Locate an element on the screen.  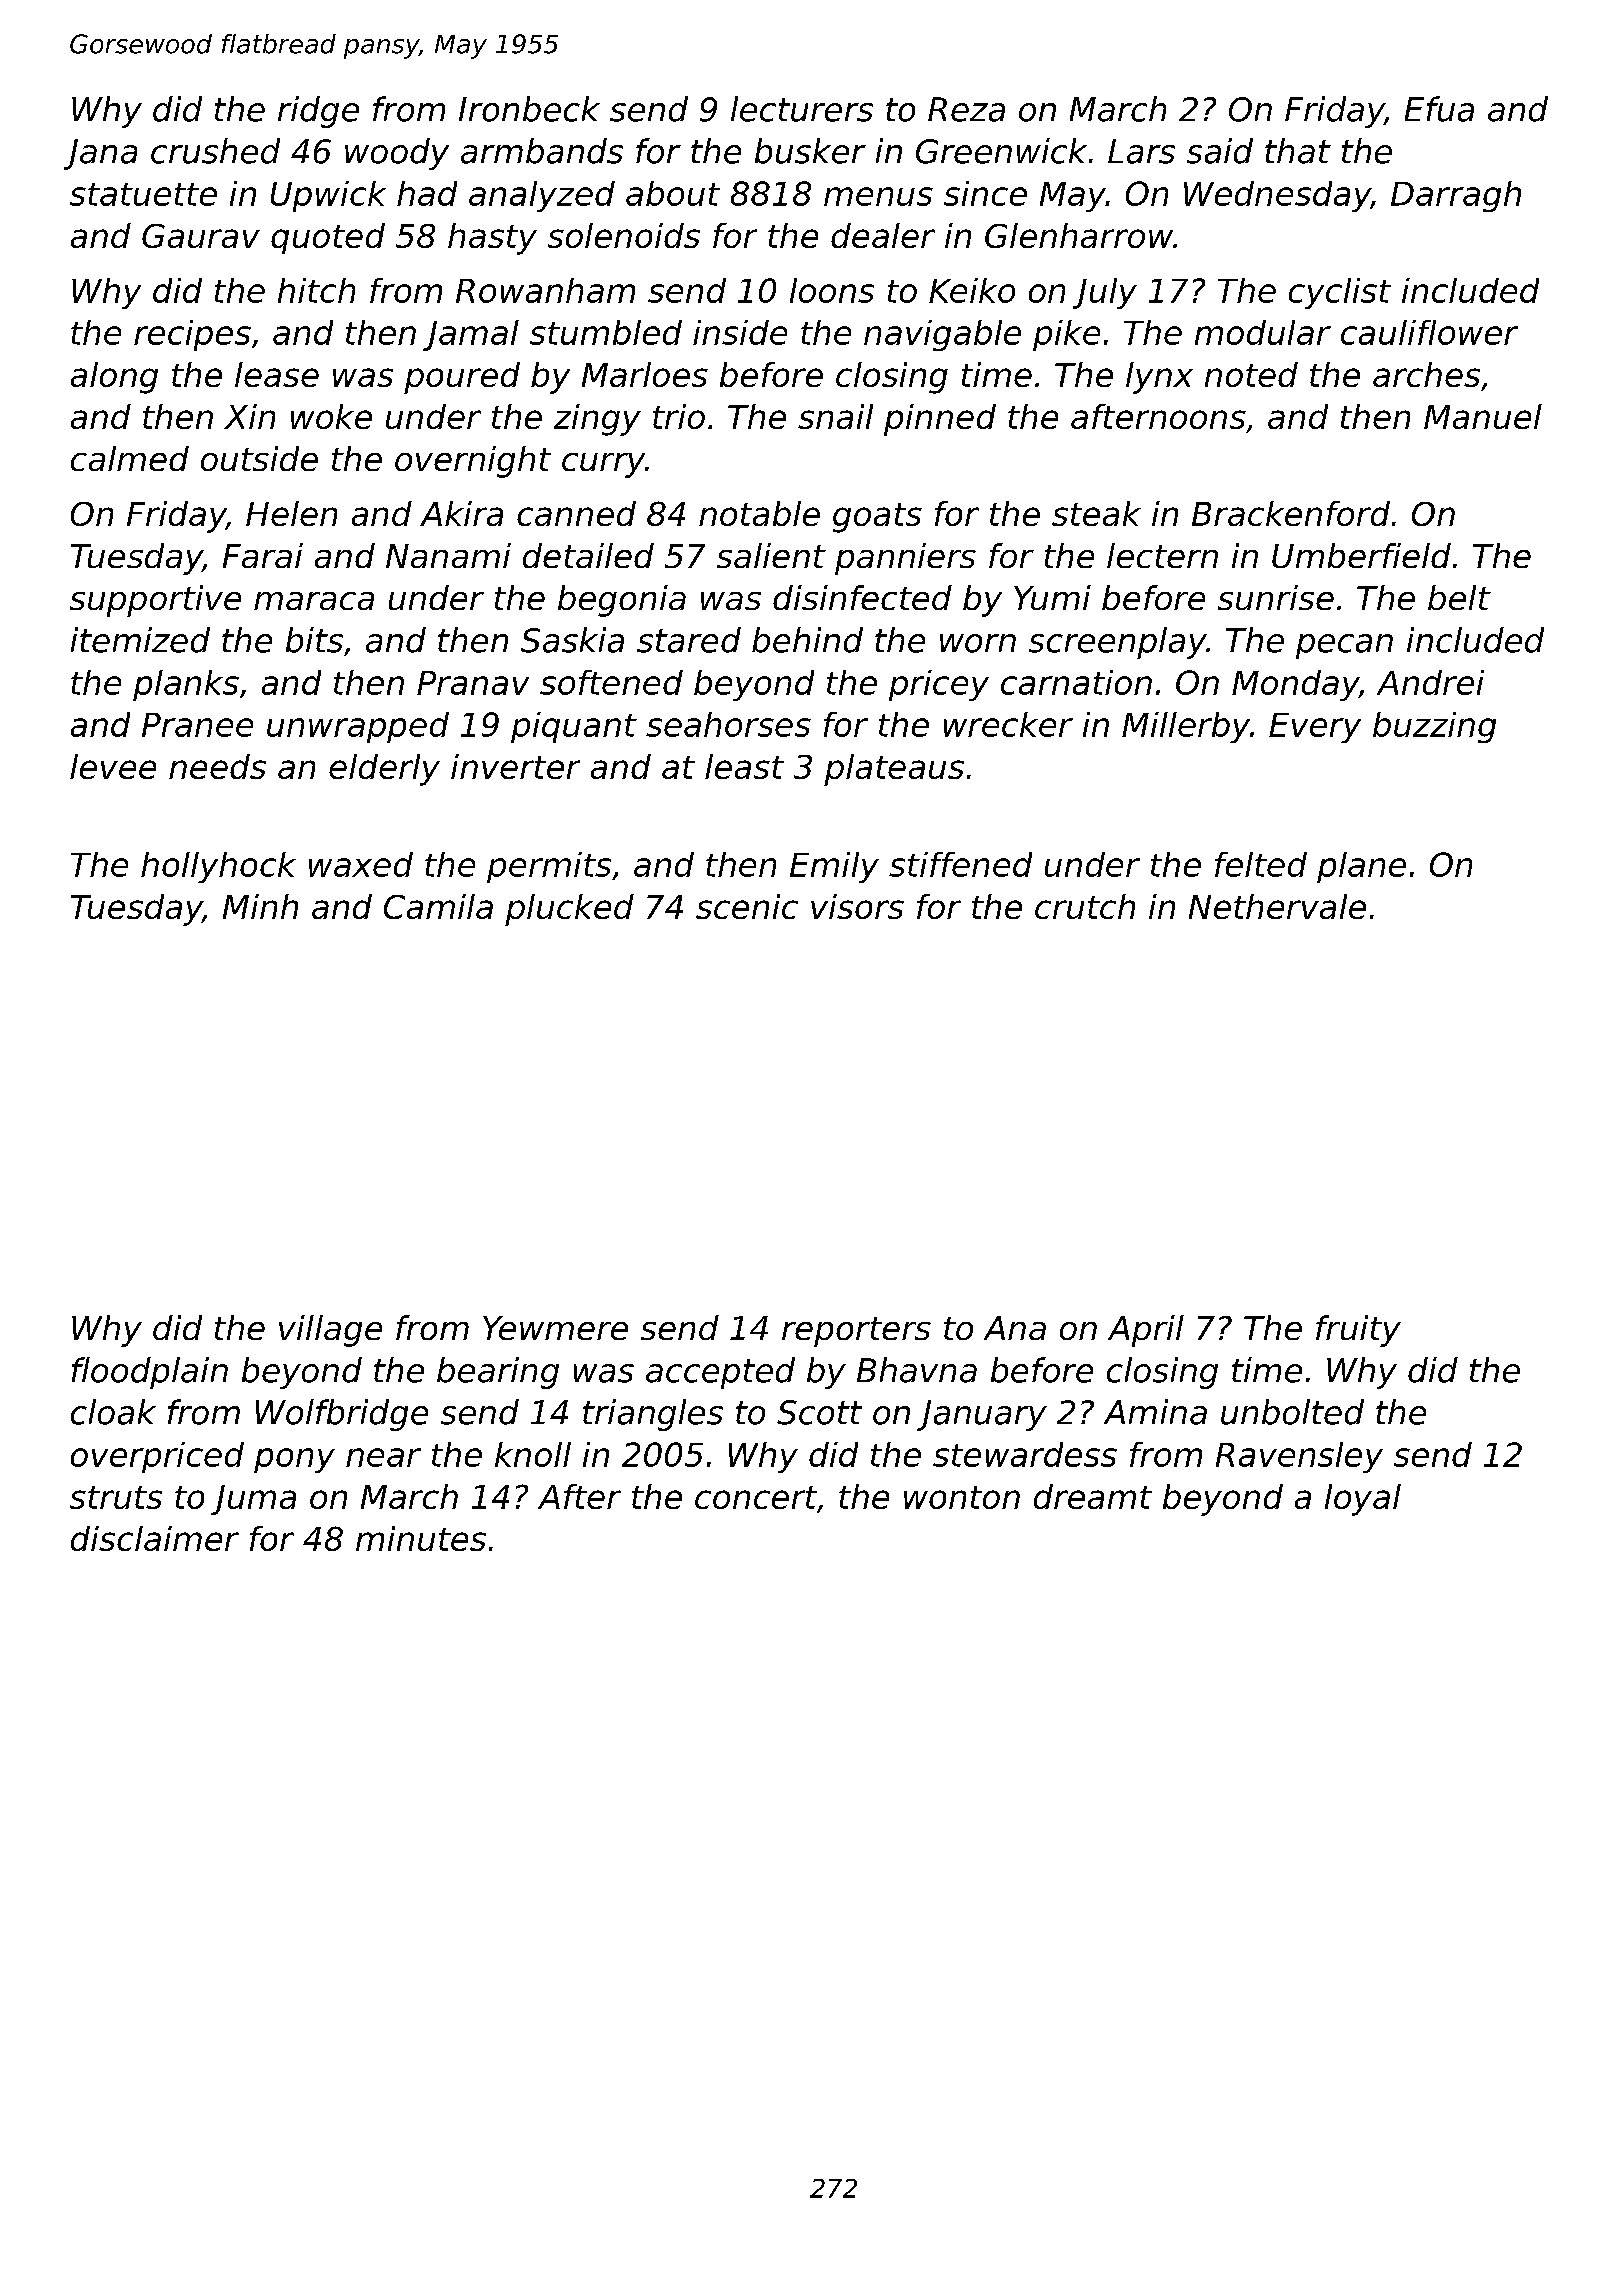
concert is located at coordinates (756, 1497).
